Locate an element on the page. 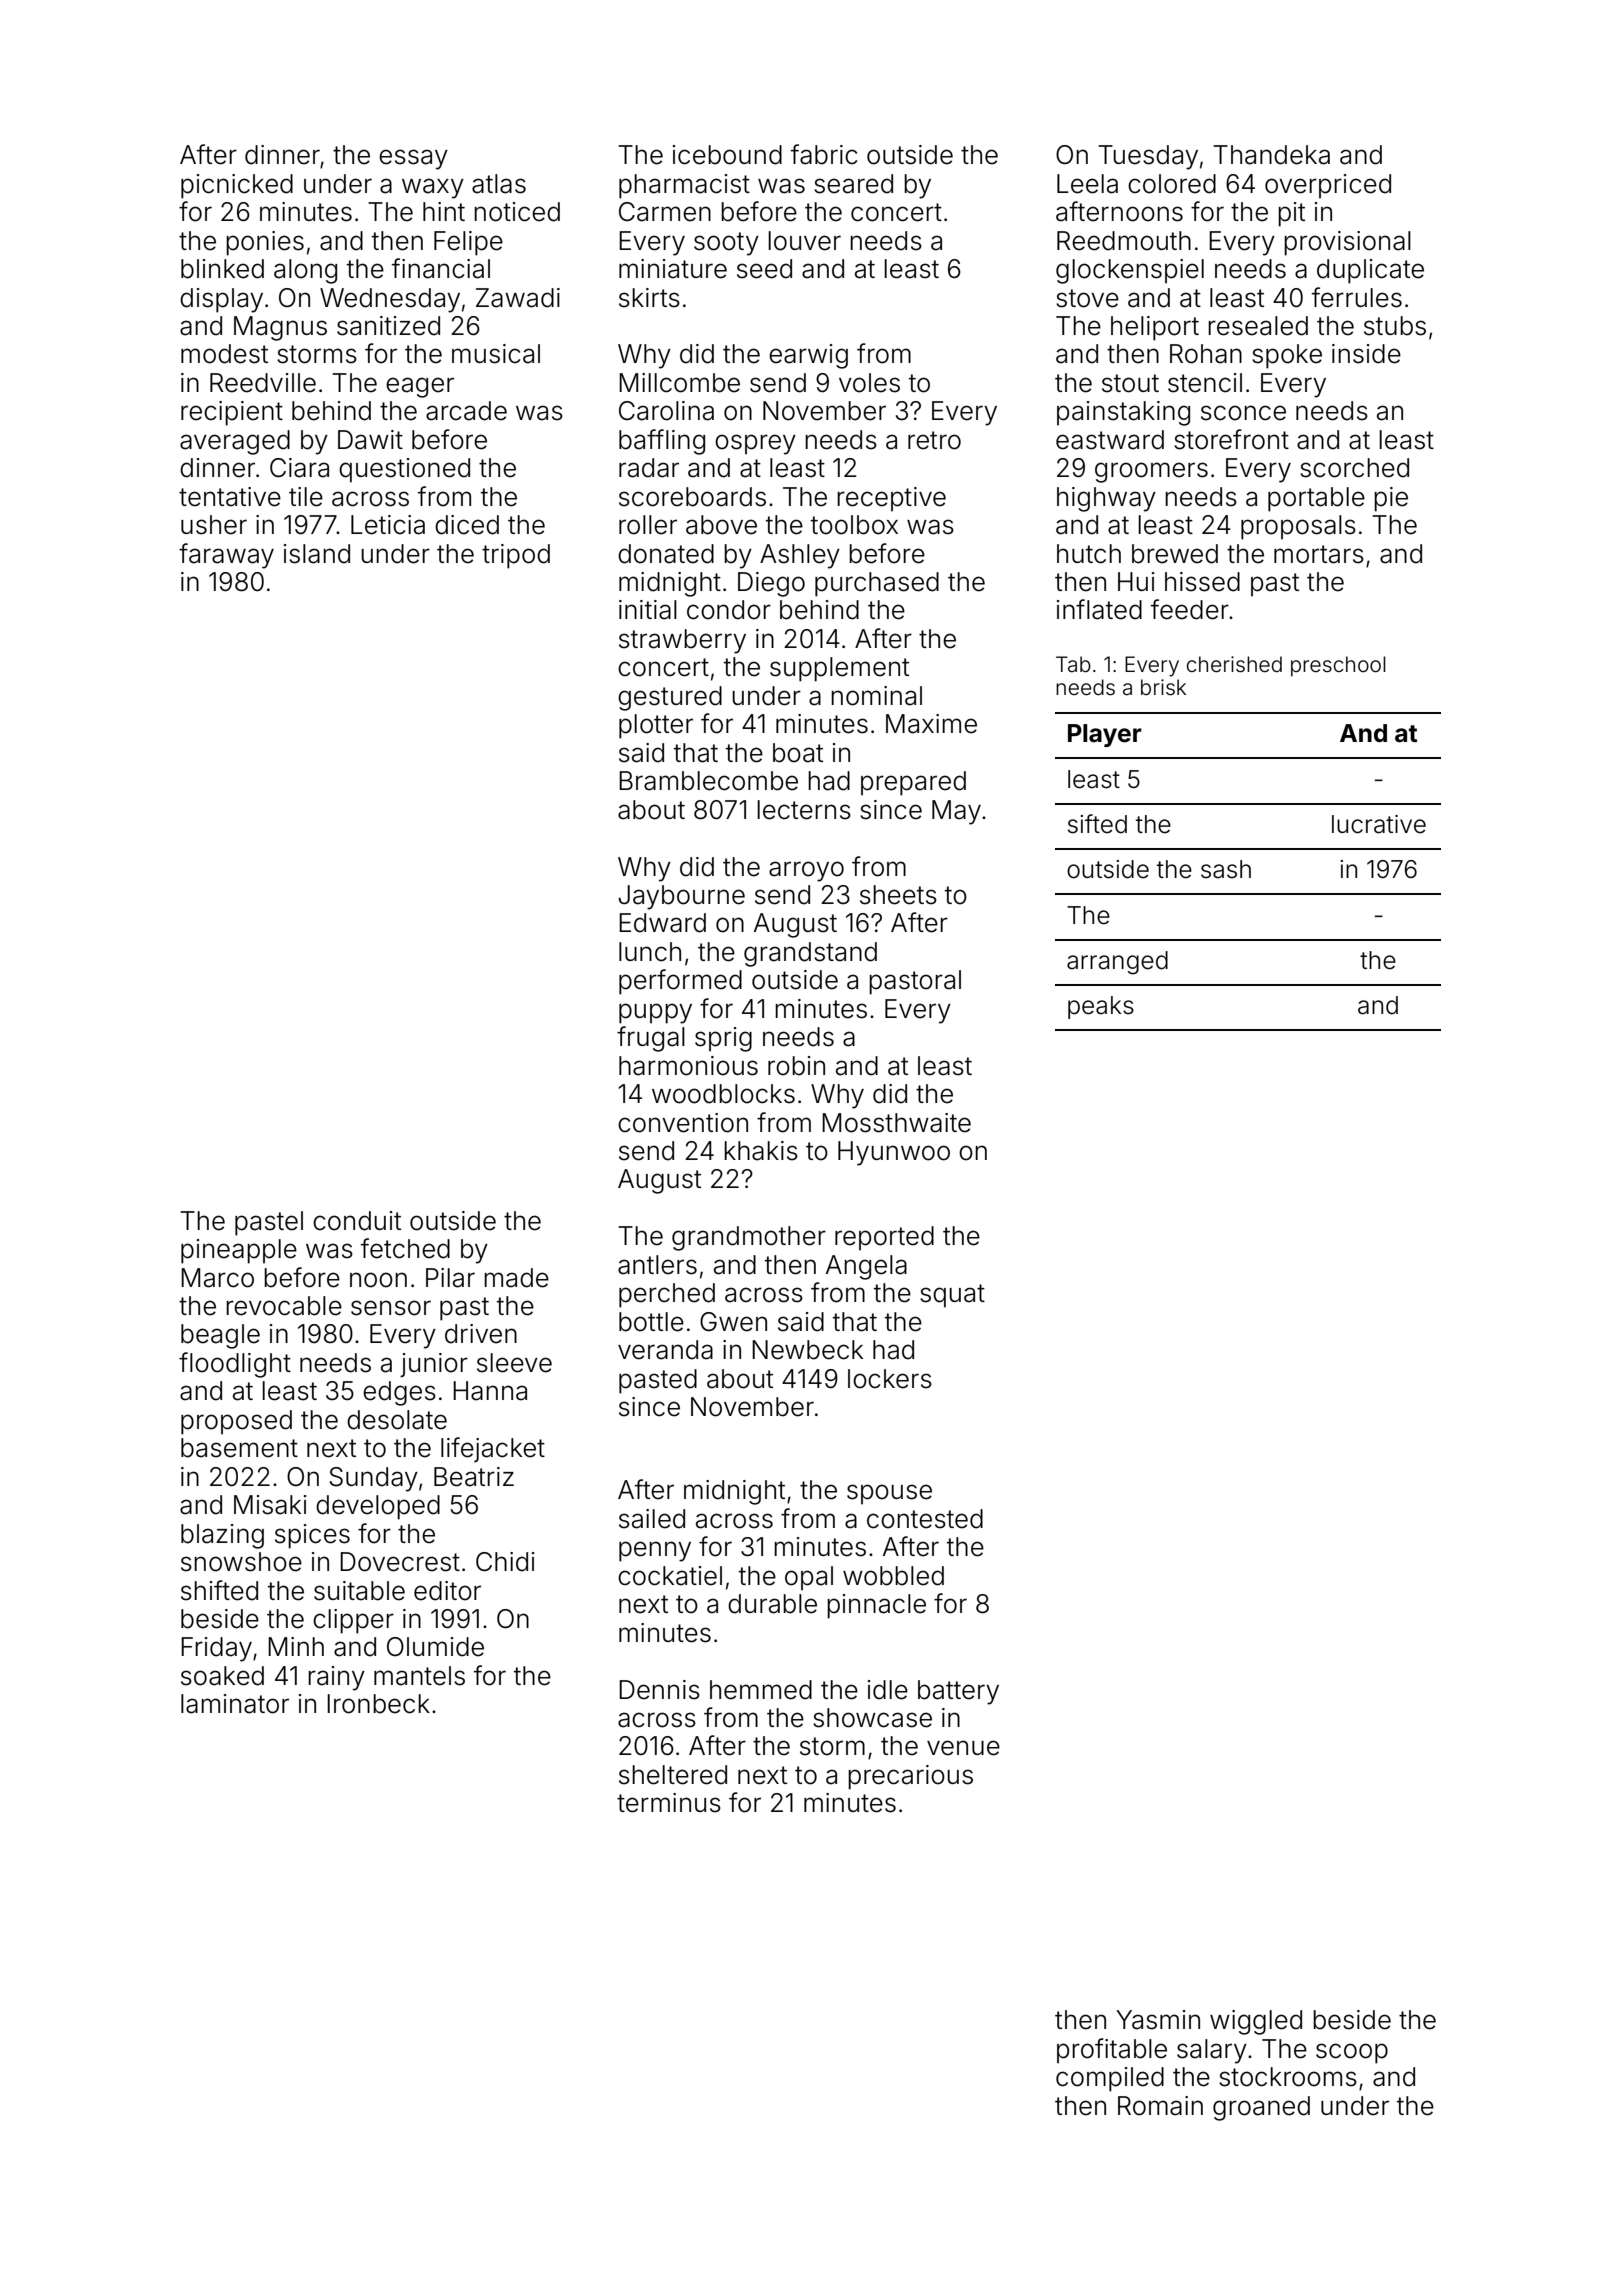 Image resolution: width=1620 pixels, height=2292 pixels. preschool is located at coordinates (1338, 666).
